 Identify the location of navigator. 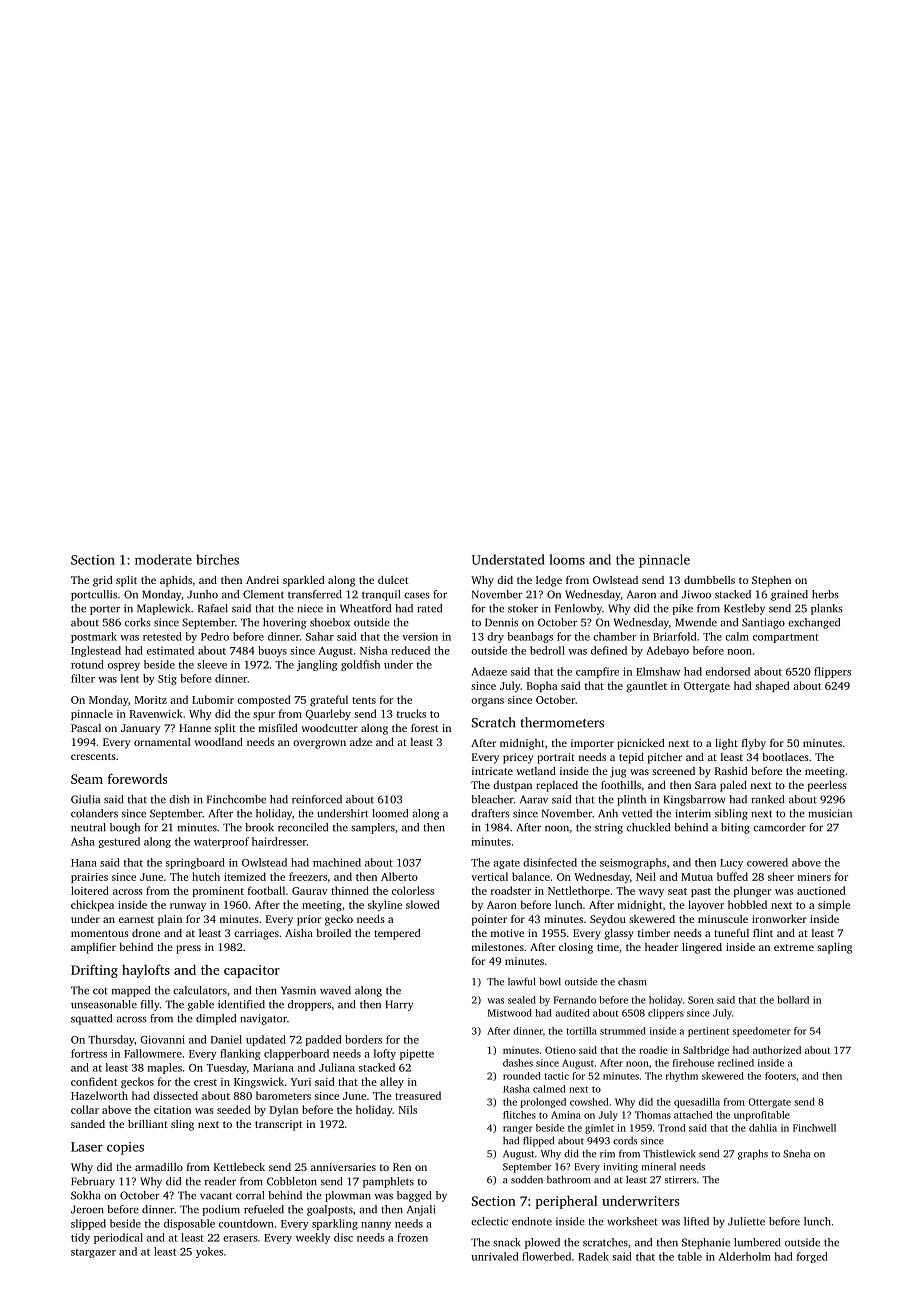
(263, 1019).
